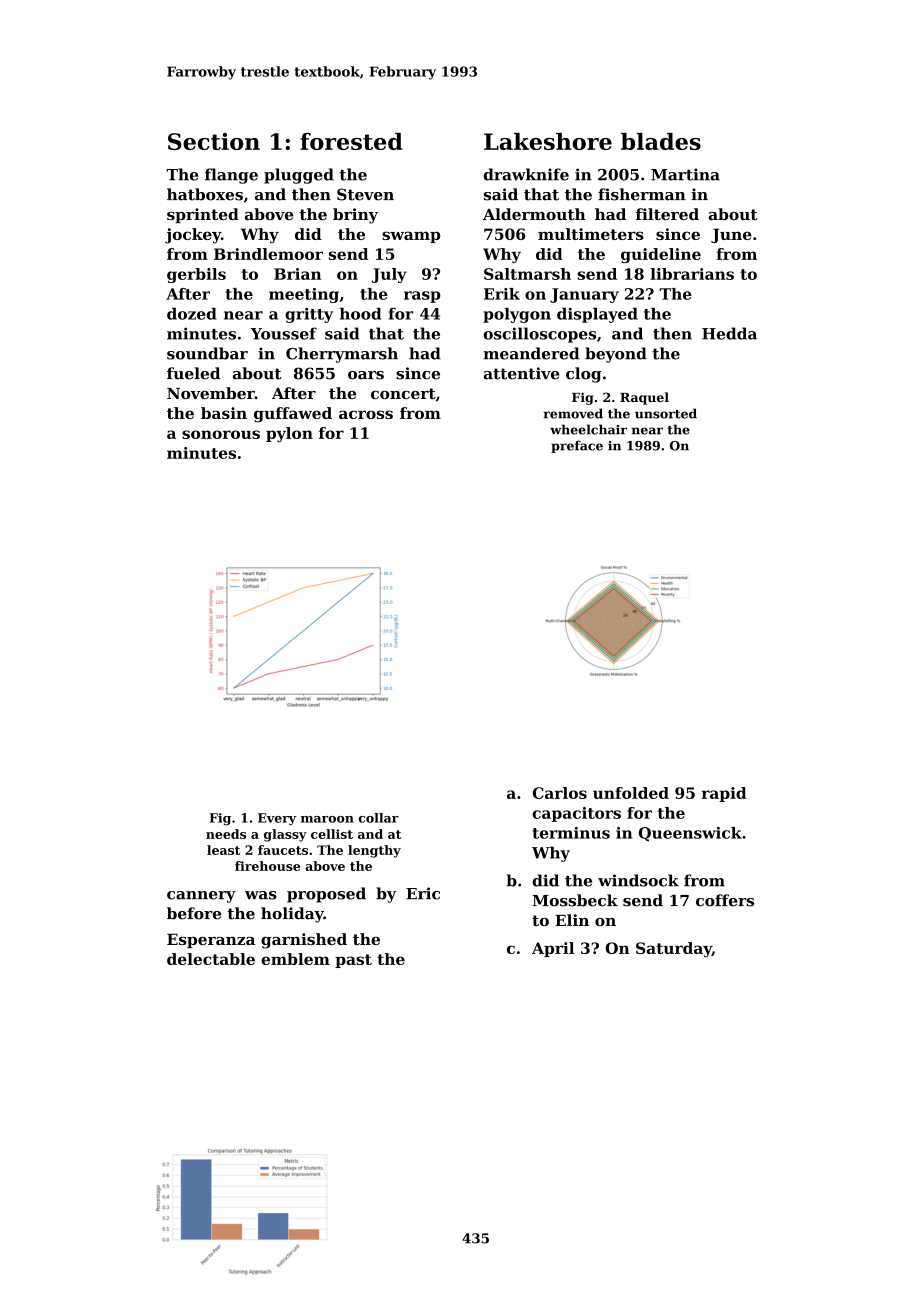 The height and width of the screenshot is (1311, 924). I want to click on displayed, so click(597, 315).
